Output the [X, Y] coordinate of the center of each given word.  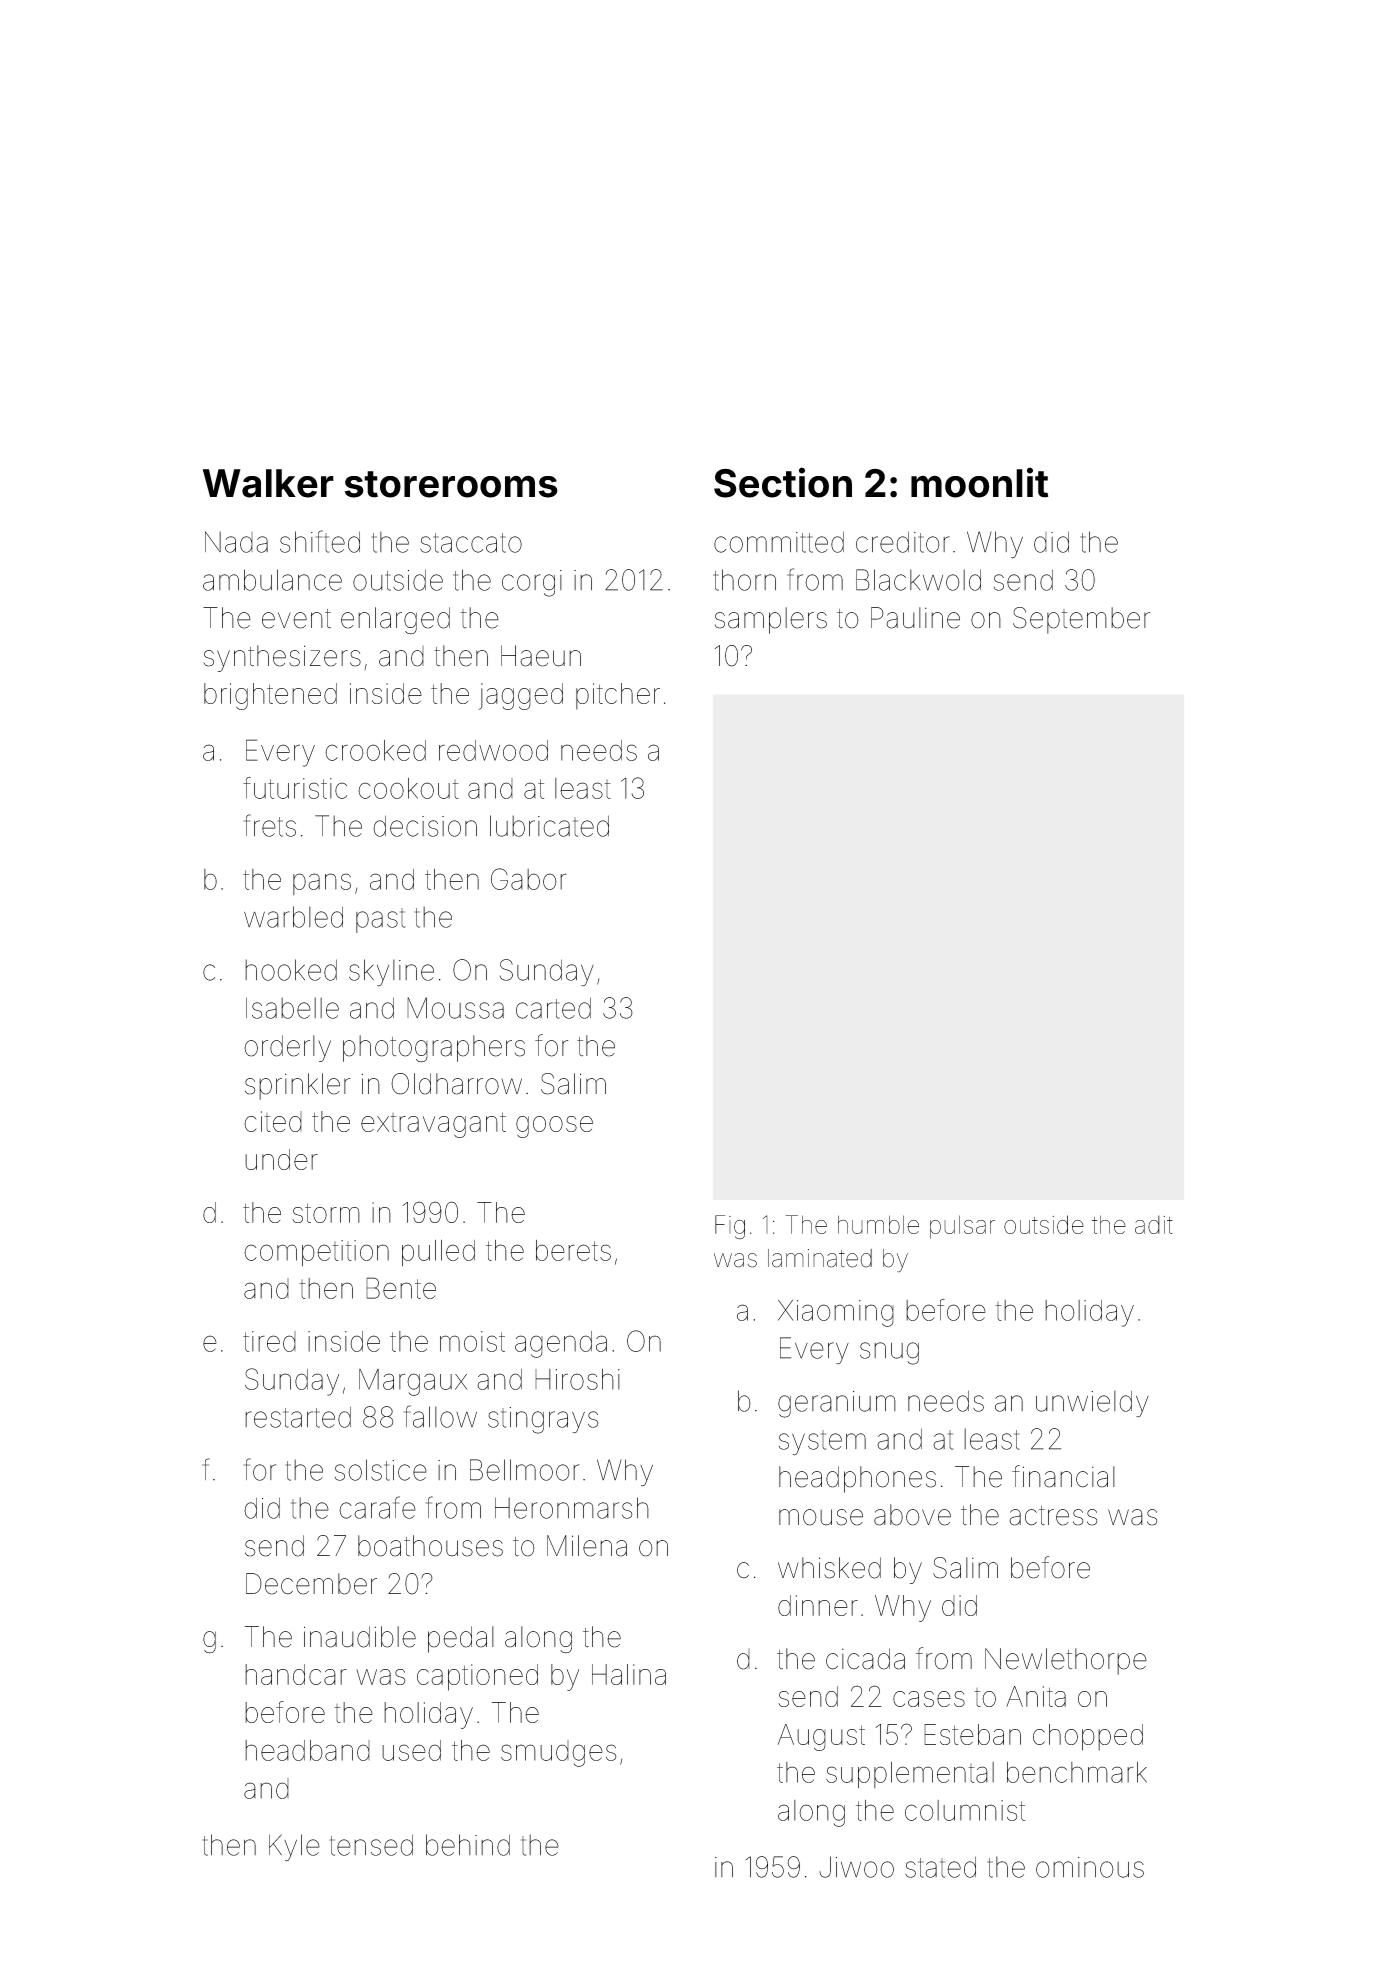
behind [468, 1845]
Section [783, 482]
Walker [268, 483]
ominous [1090, 1867]
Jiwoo [856, 1867]
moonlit [979, 482]
